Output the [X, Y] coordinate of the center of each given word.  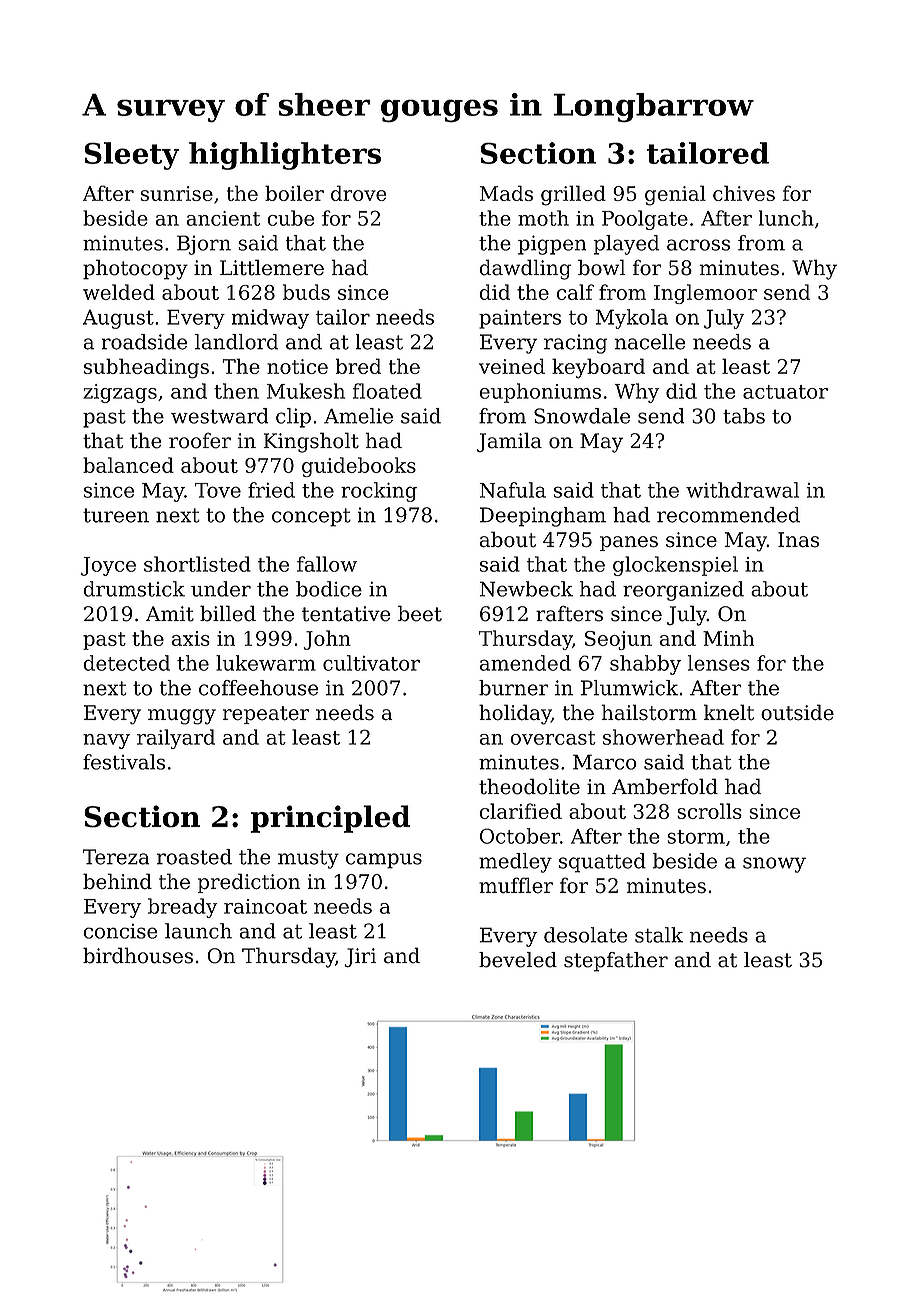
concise [120, 931]
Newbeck [526, 589]
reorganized [683, 591]
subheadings [146, 368]
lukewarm [266, 663]
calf [575, 292]
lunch [786, 218]
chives [744, 193]
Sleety [132, 156]
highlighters [285, 156]
